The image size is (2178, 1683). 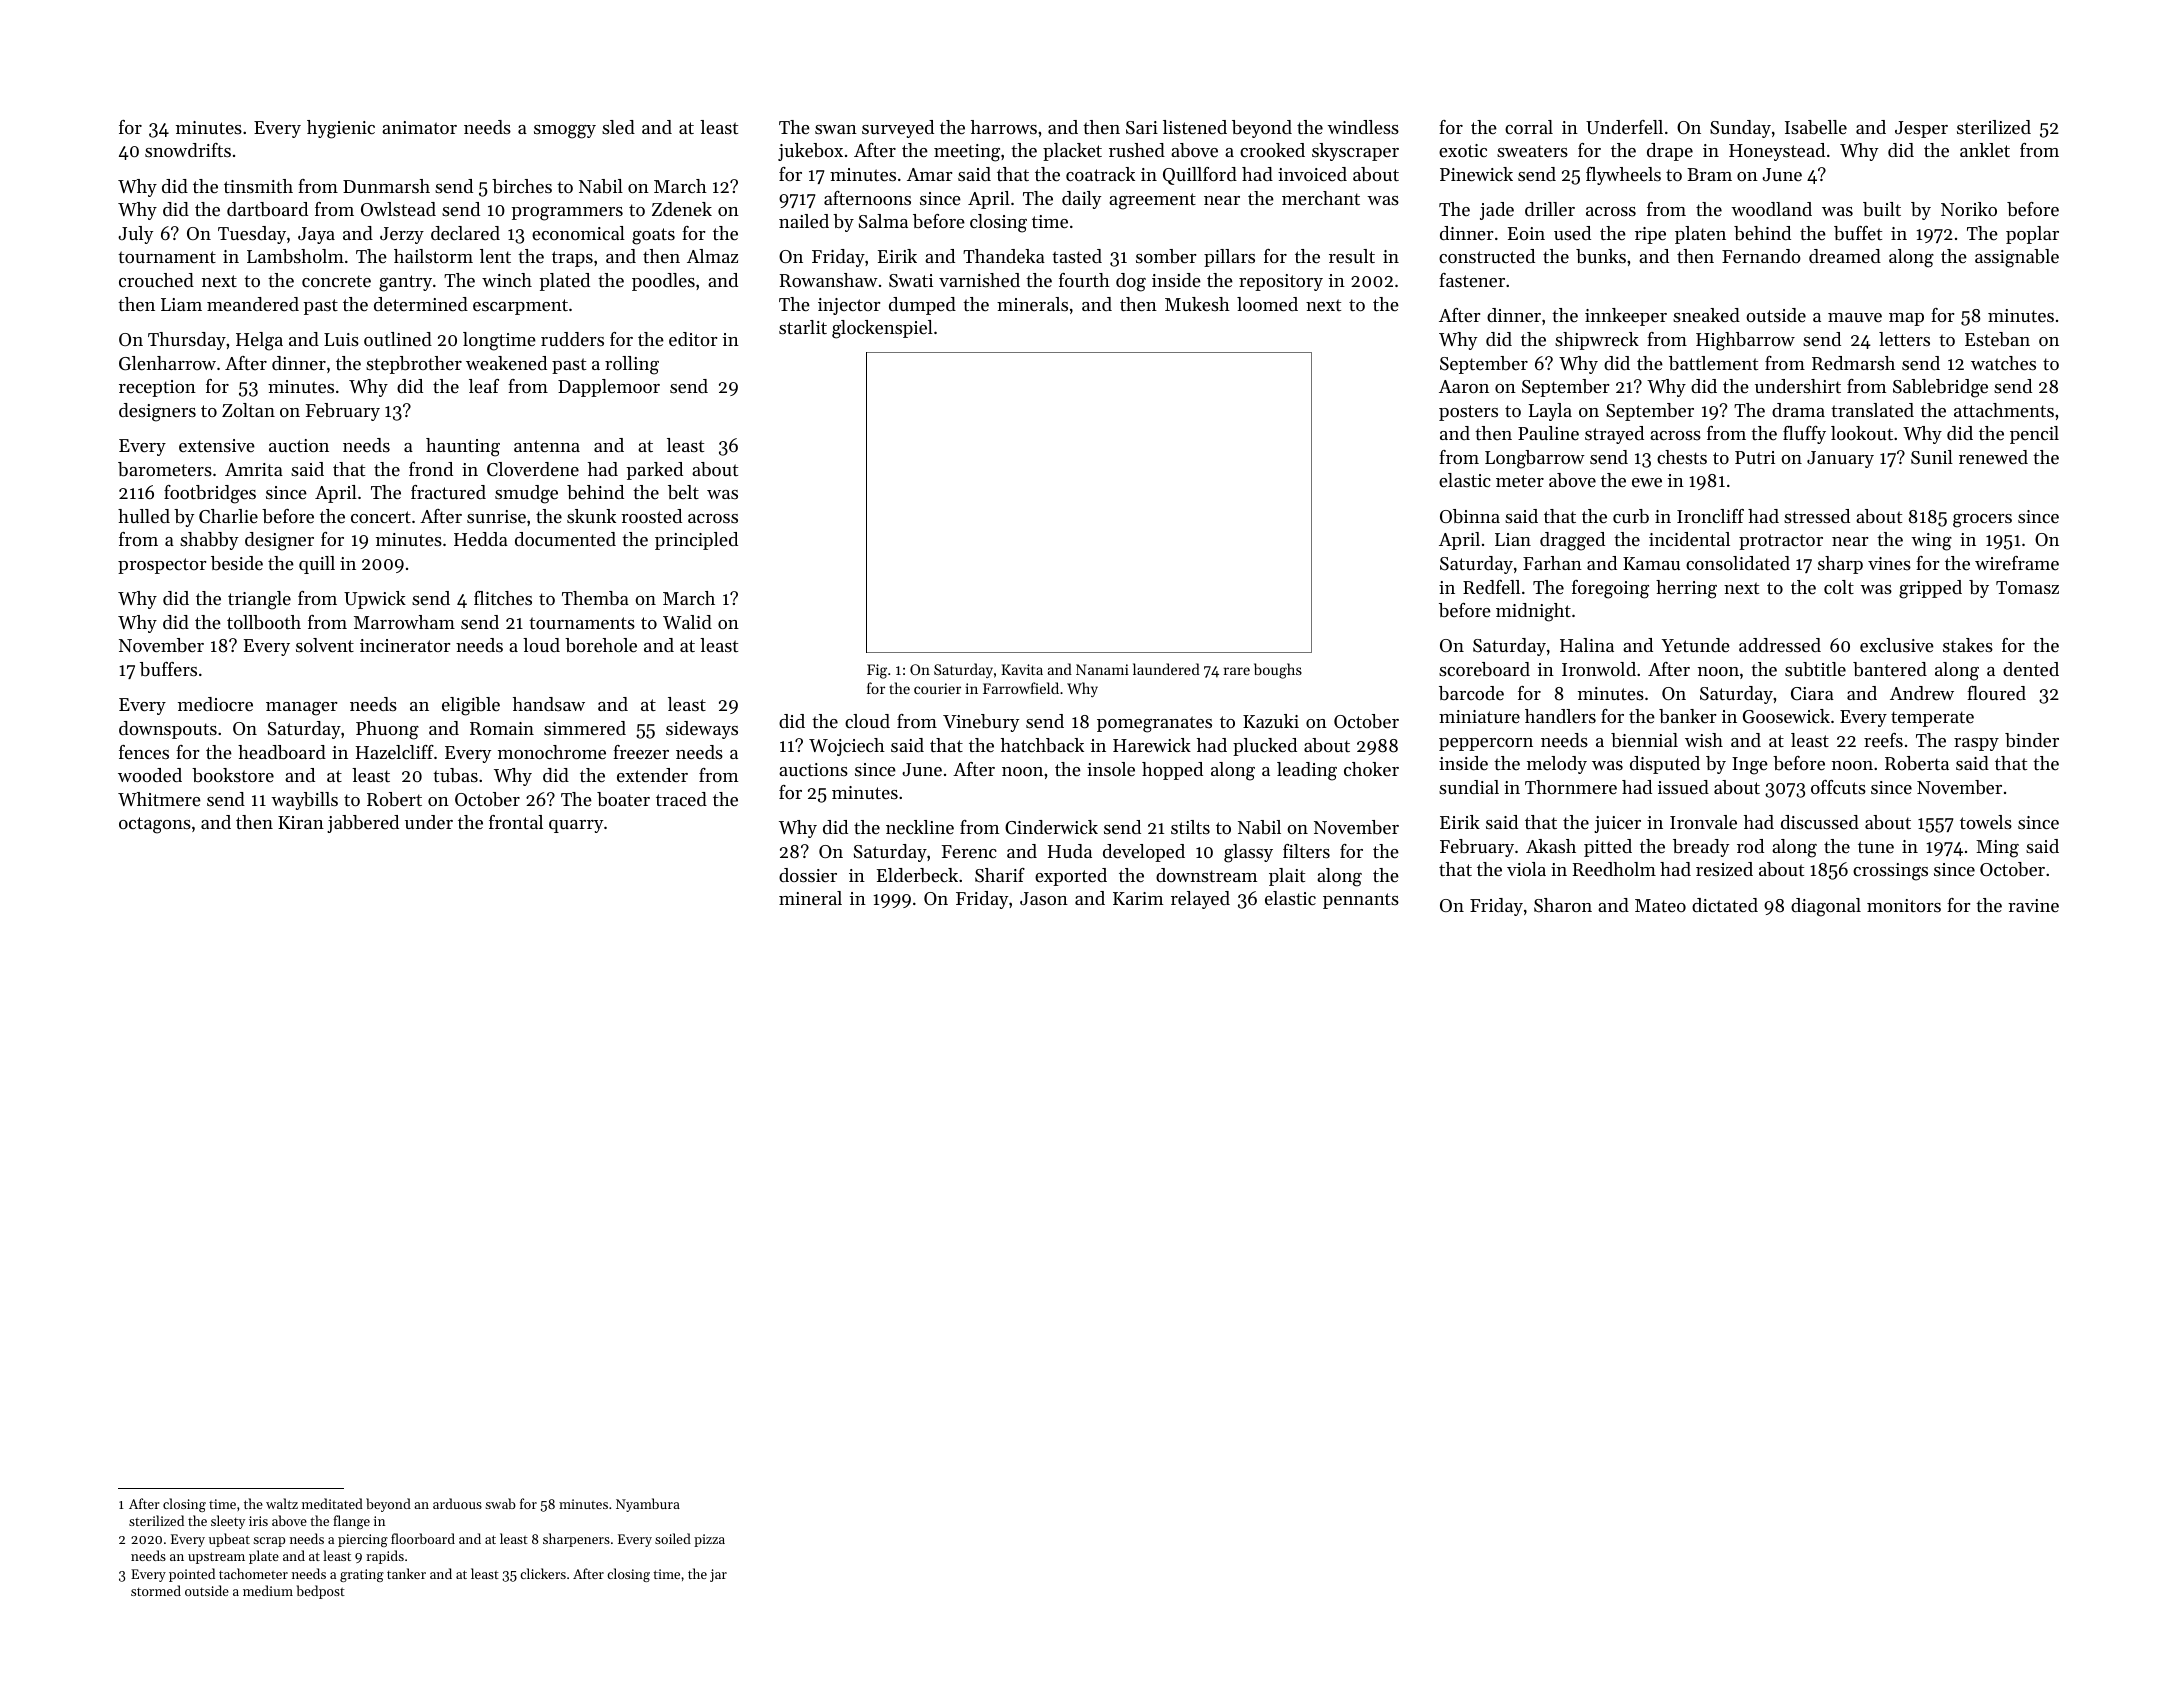 I want to click on jar, so click(x=718, y=1575).
